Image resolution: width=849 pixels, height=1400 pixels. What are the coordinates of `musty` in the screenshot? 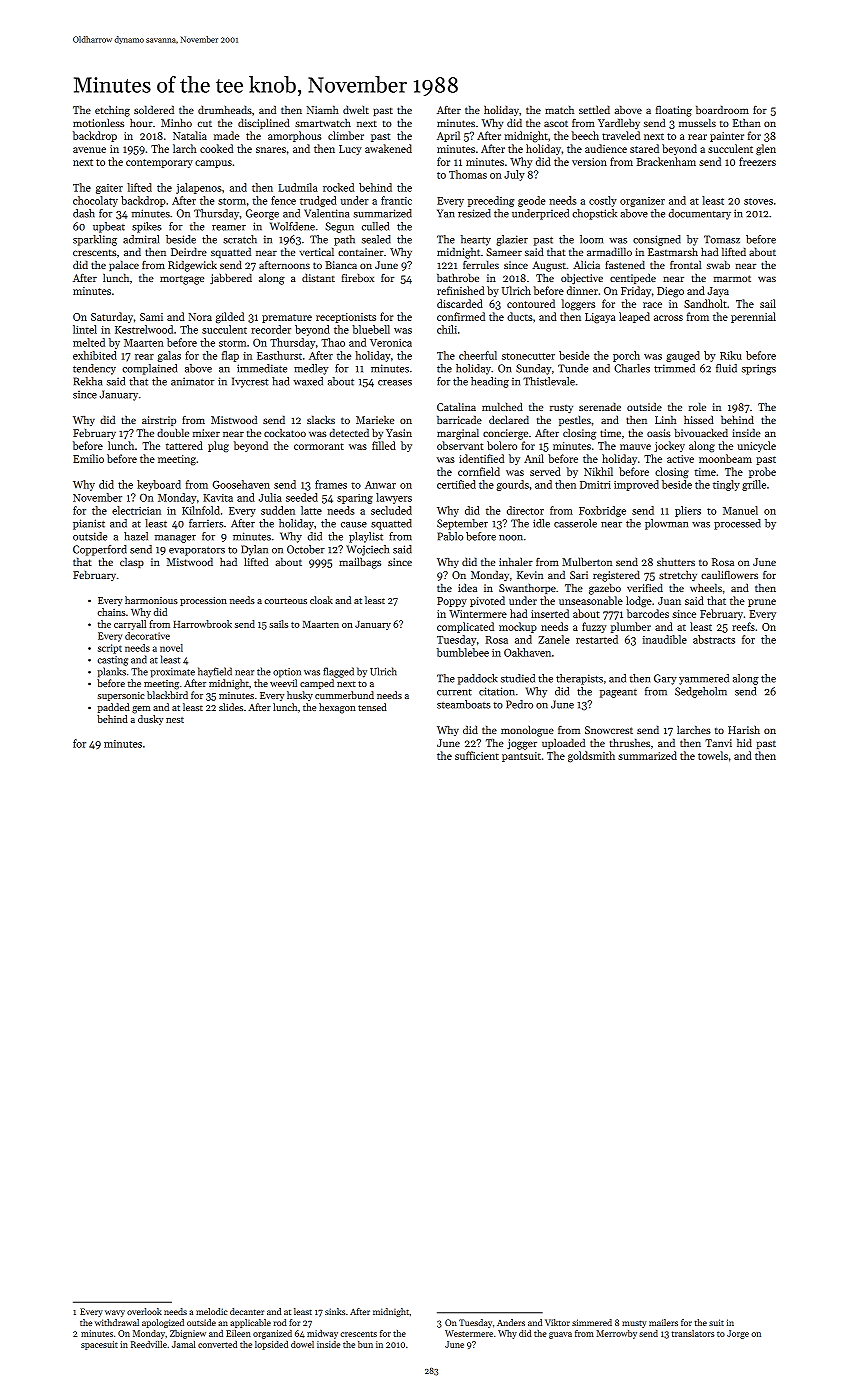 It's located at (634, 1324).
